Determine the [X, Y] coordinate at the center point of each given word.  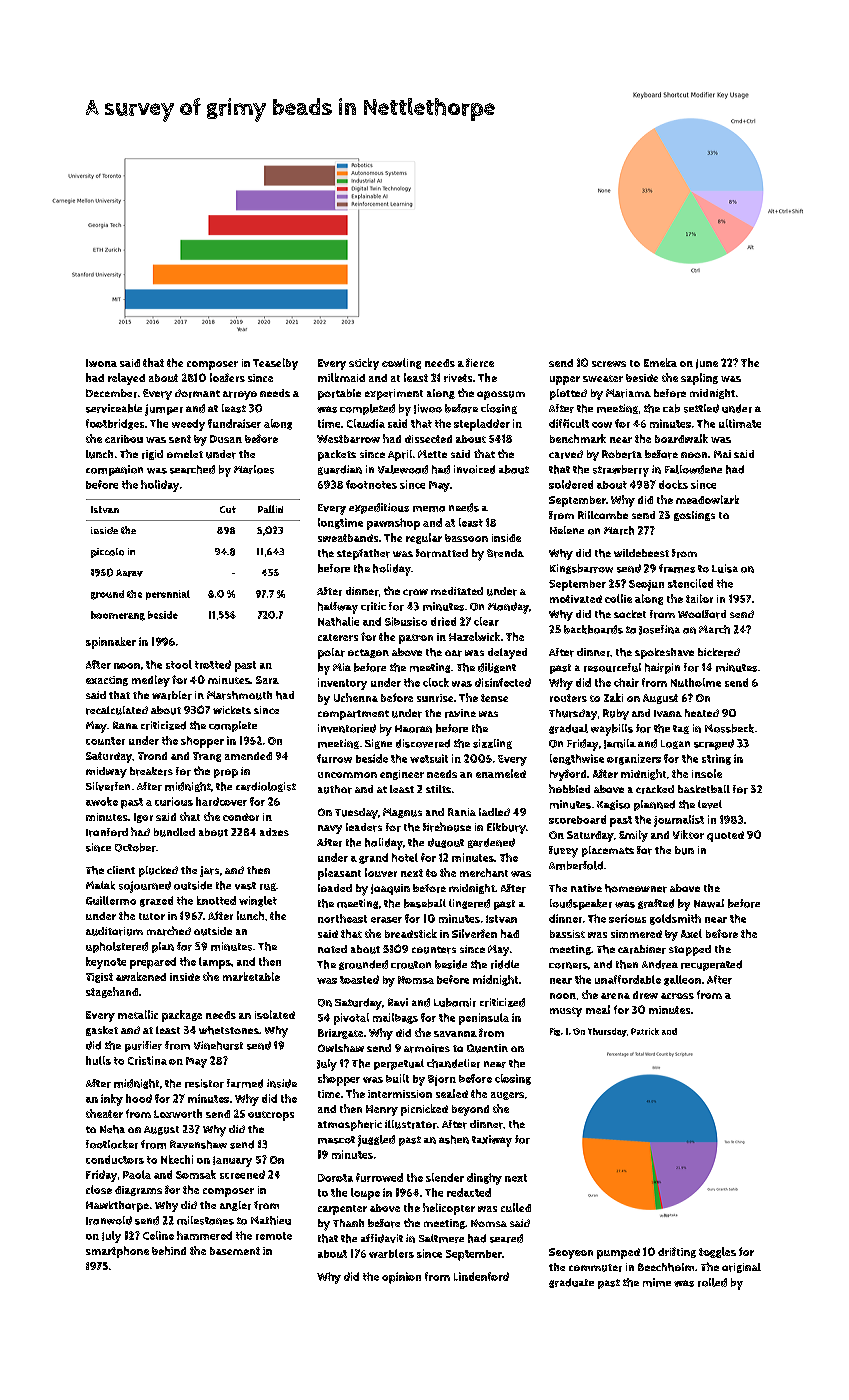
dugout [446, 843]
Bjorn [442, 1080]
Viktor [688, 834]
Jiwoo [428, 409]
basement [235, 1251]
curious [174, 801]
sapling [699, 379]
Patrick [645, 1031]
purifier [143, 1046]
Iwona [101, 363]
